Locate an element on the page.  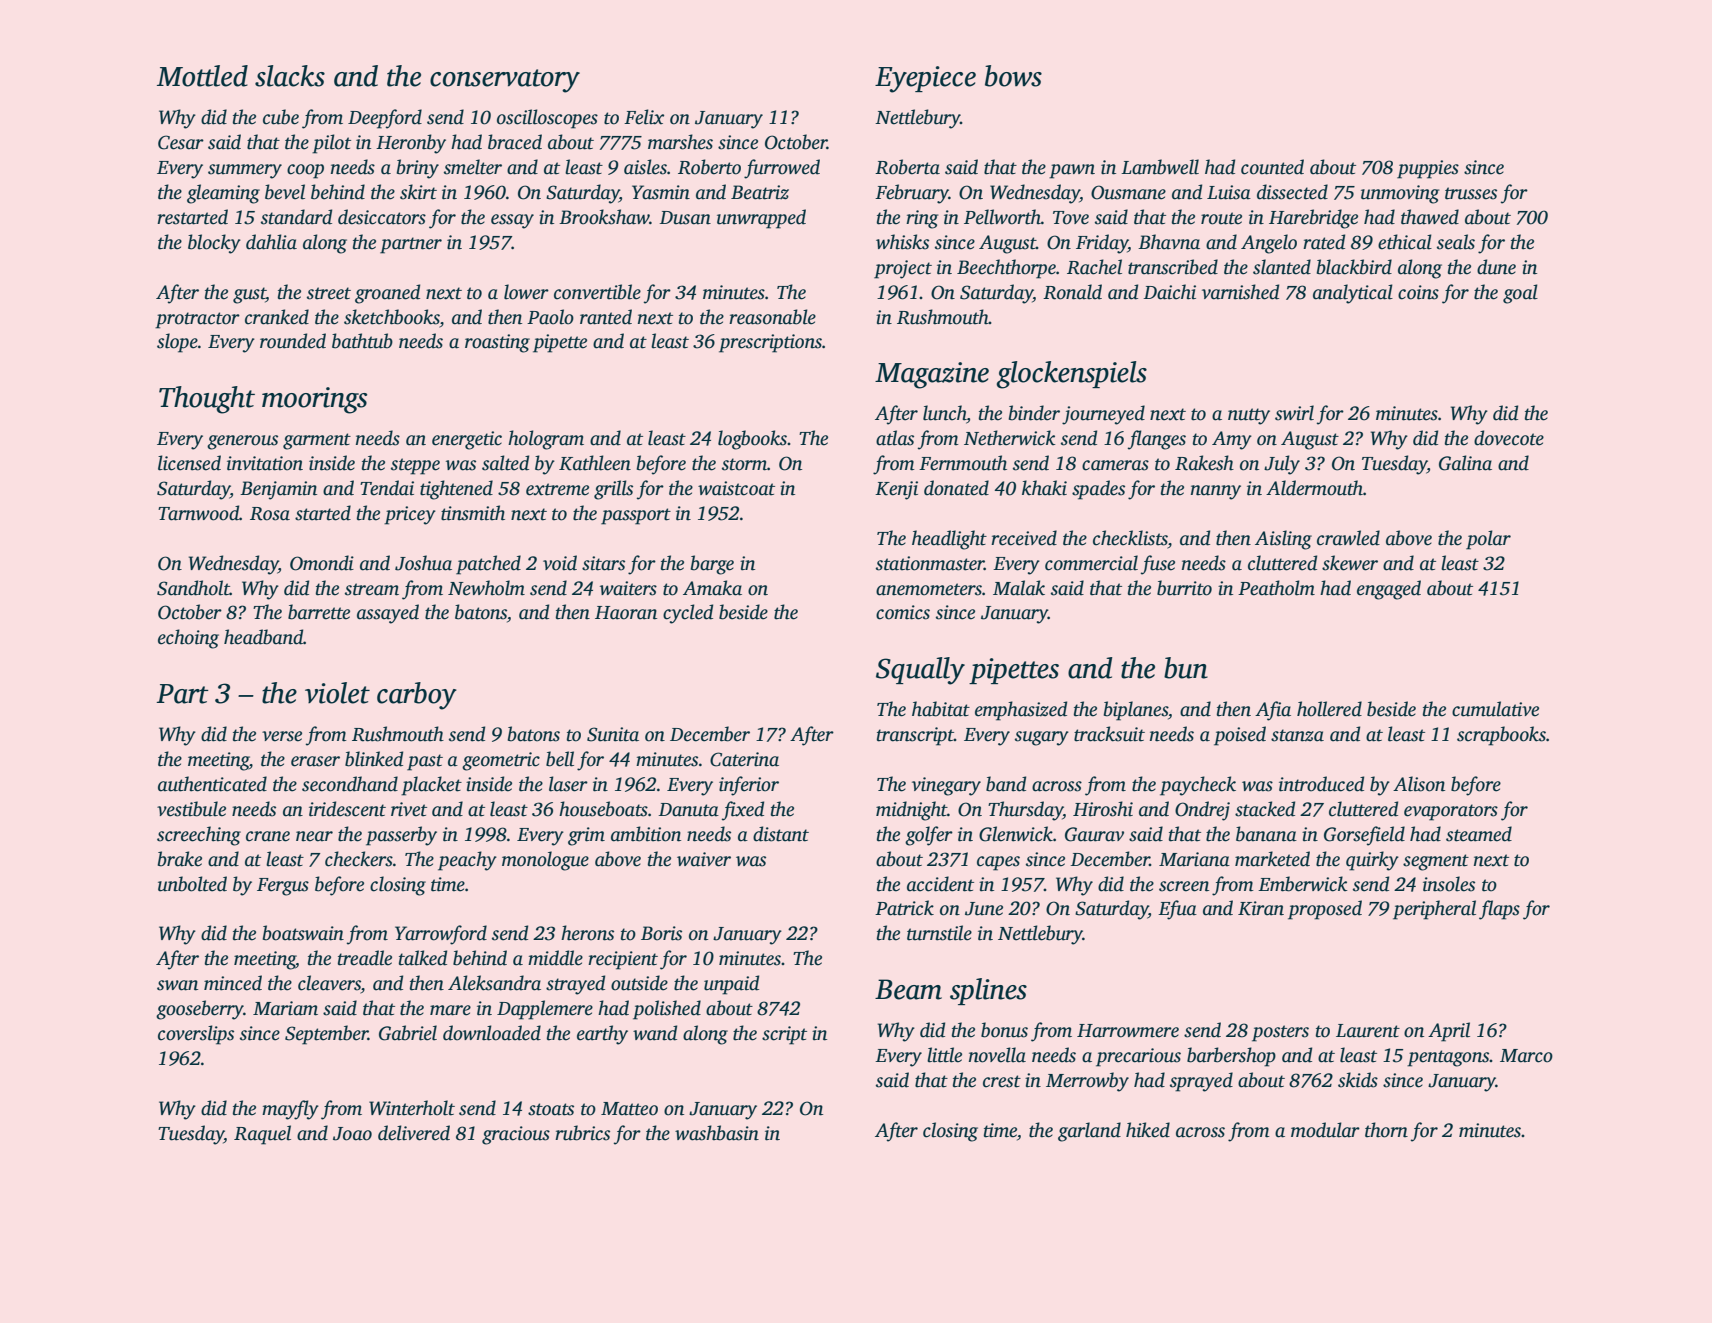
pricey is located at coordinates (410, 515).
